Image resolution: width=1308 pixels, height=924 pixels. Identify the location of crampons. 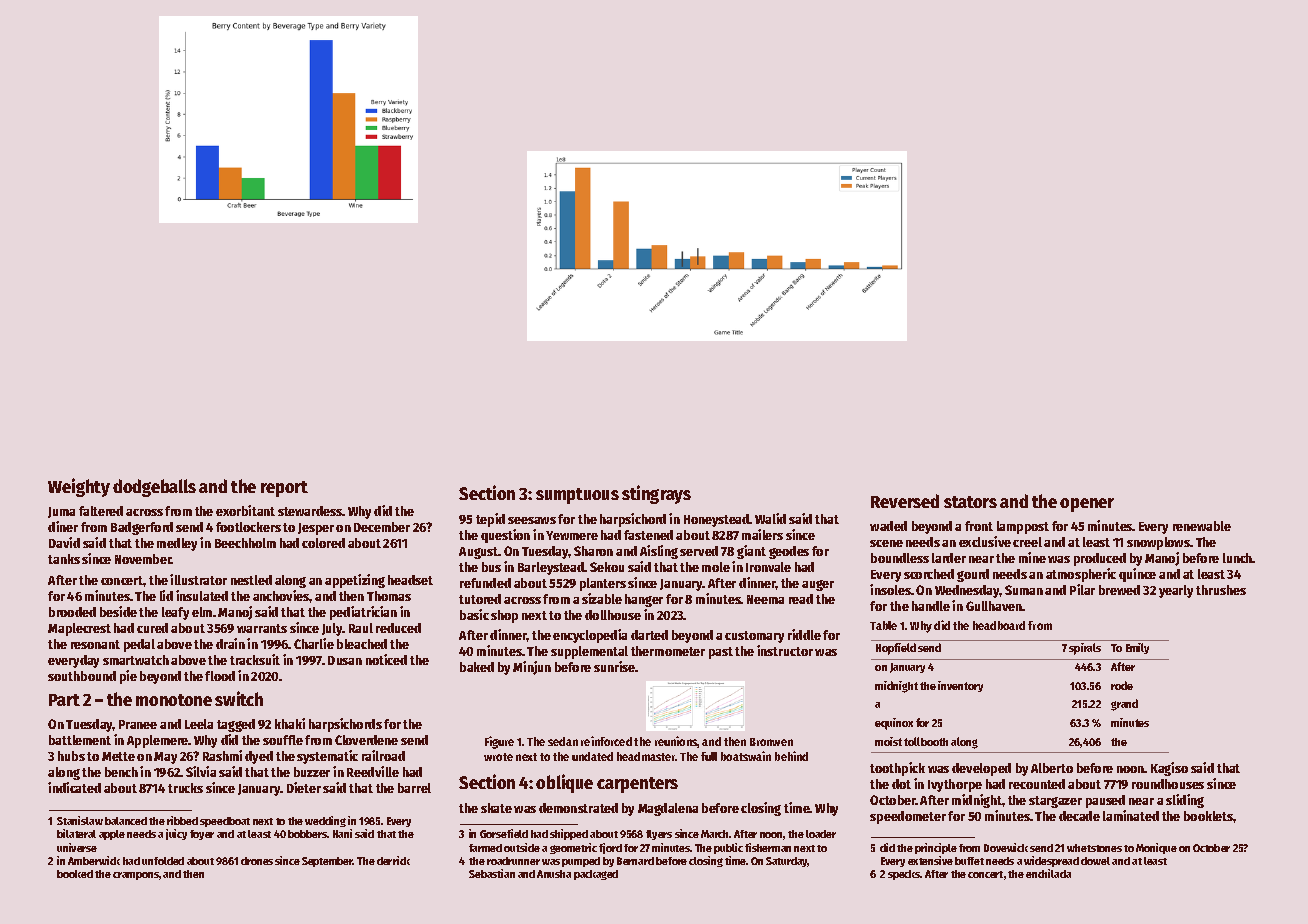
(136, 876).
